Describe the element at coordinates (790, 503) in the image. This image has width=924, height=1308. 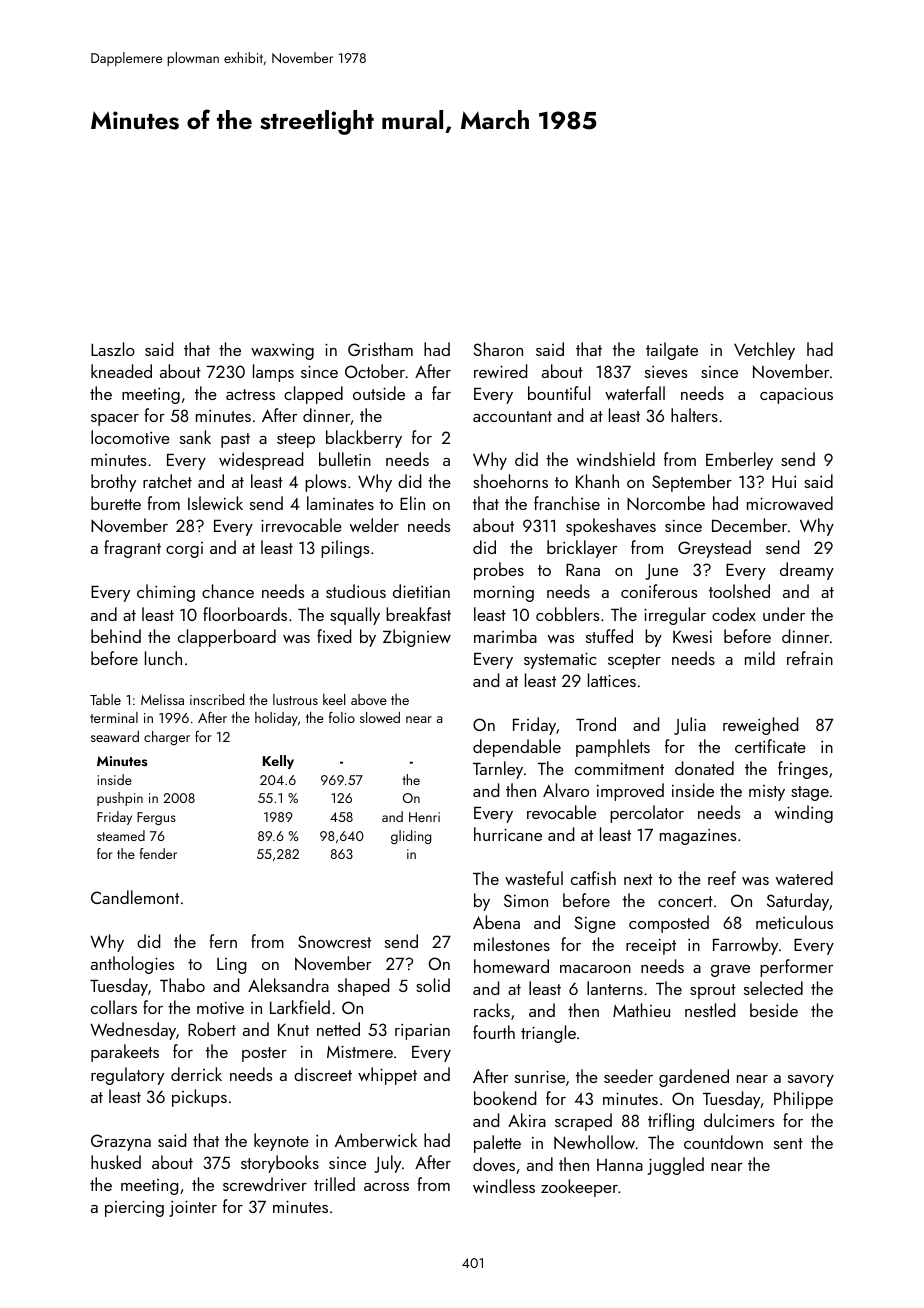
I see `microwaved` at that location.
